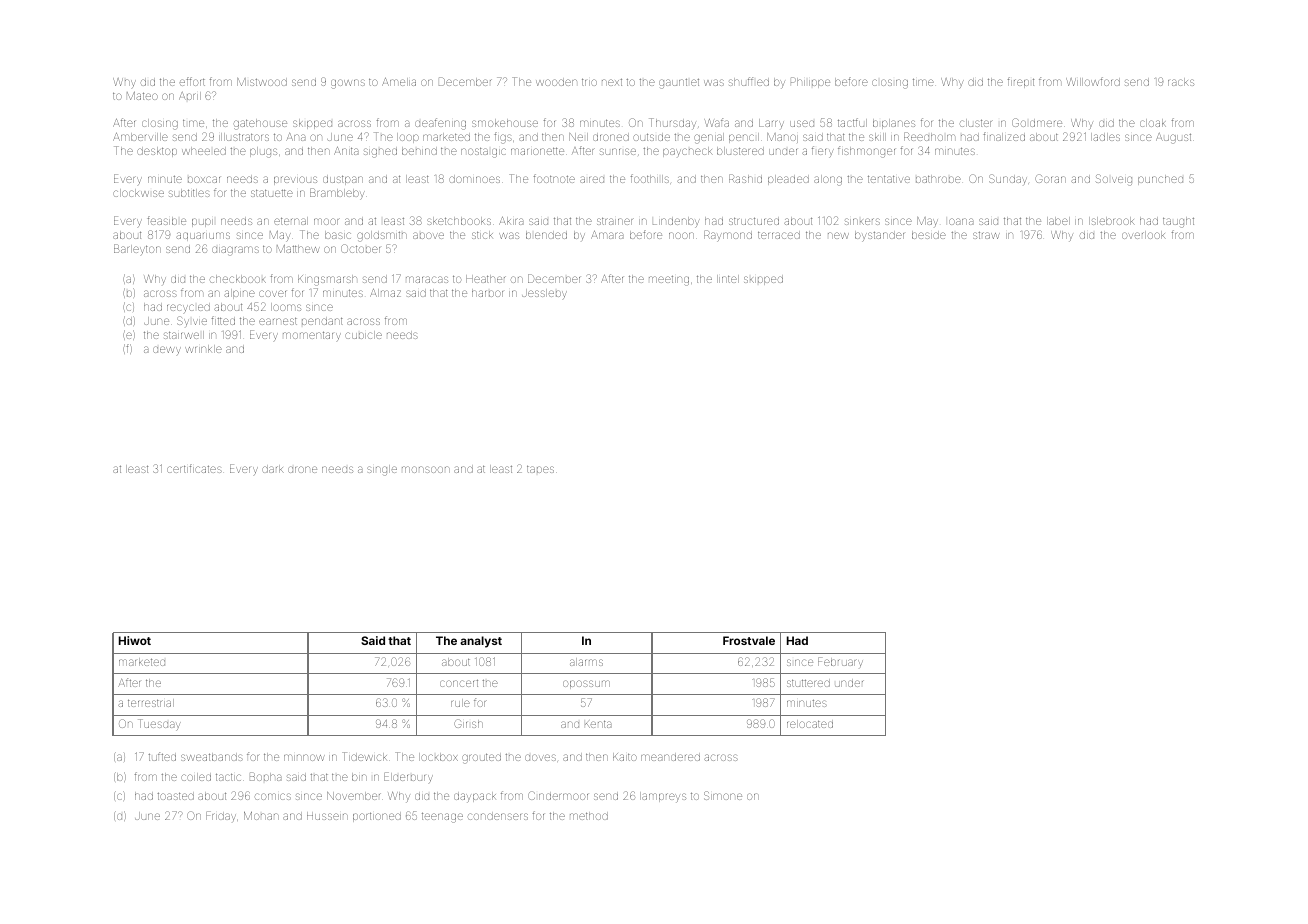 This screenshot has height=924, width=1308. I want to click on method, so click(589, 816).
